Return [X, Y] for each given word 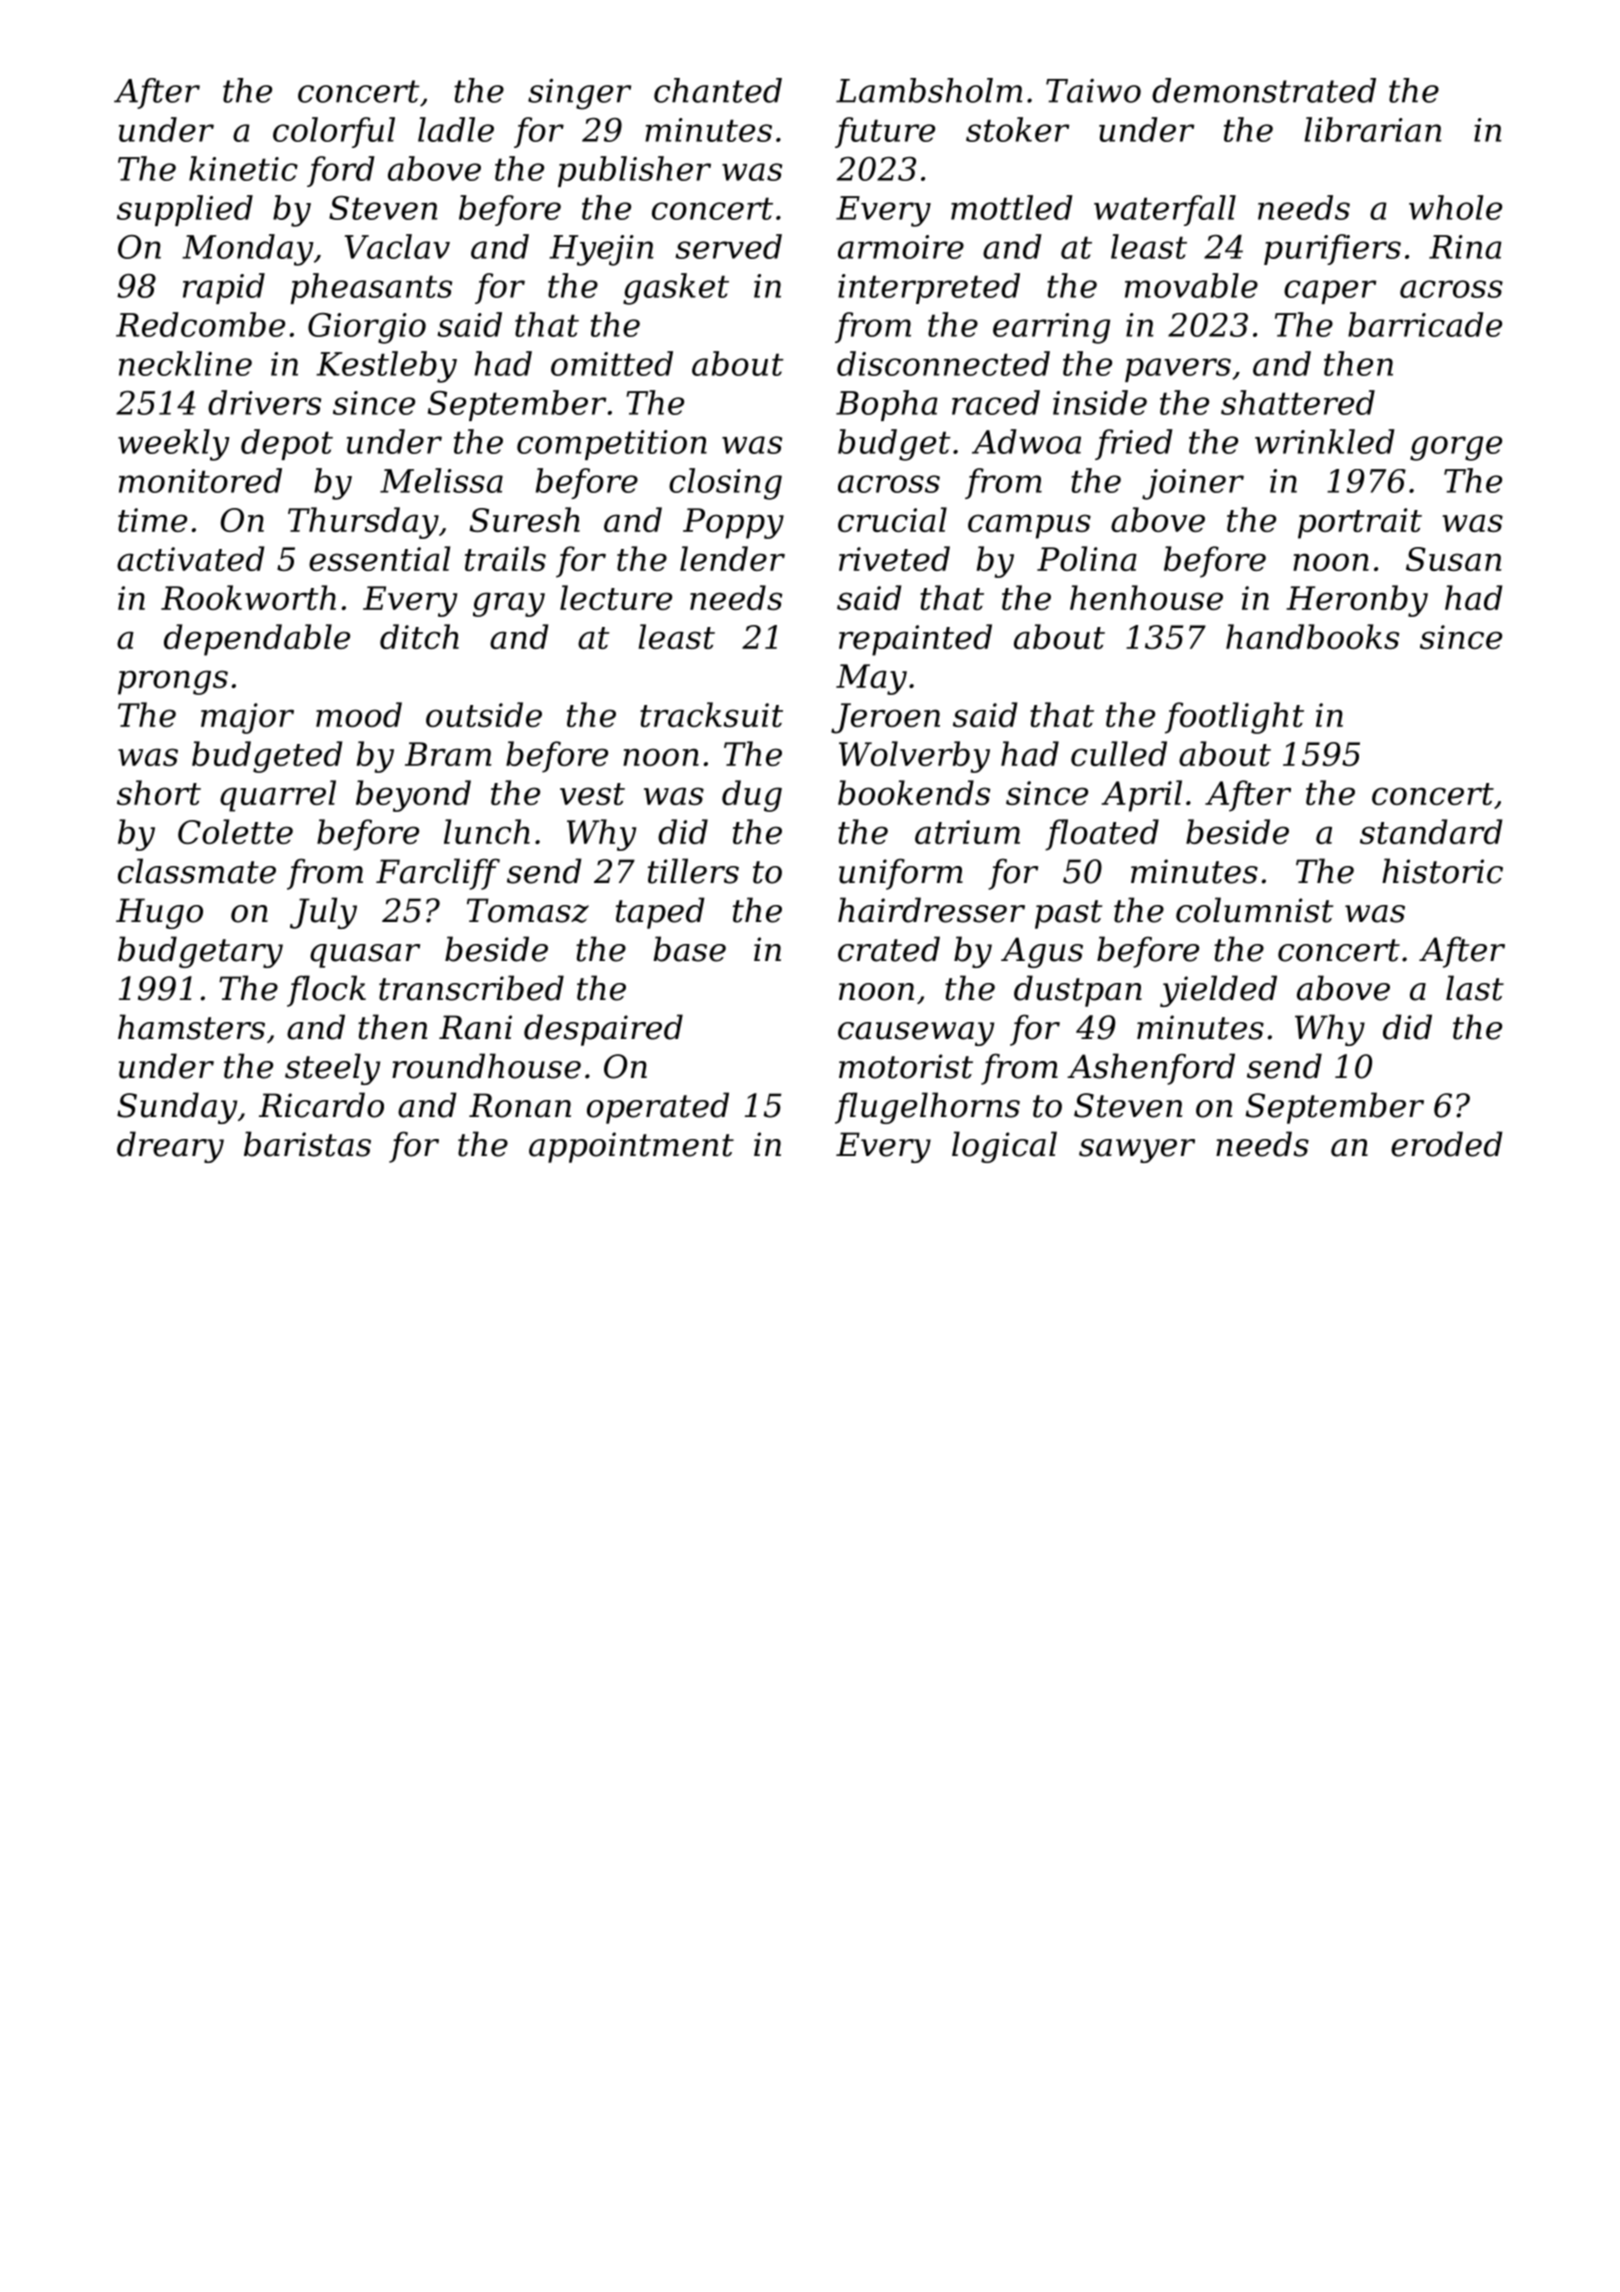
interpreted [929, 288]
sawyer [1137, 1151]
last [1475, 988]
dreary [170, 1147]
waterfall [1165, 210]
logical [1004, 1147]
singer [579, 94]
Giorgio [367, 328]
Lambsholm [929, 90]
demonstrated [1264, 90]
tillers [693, 871]
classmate [197, 871]
